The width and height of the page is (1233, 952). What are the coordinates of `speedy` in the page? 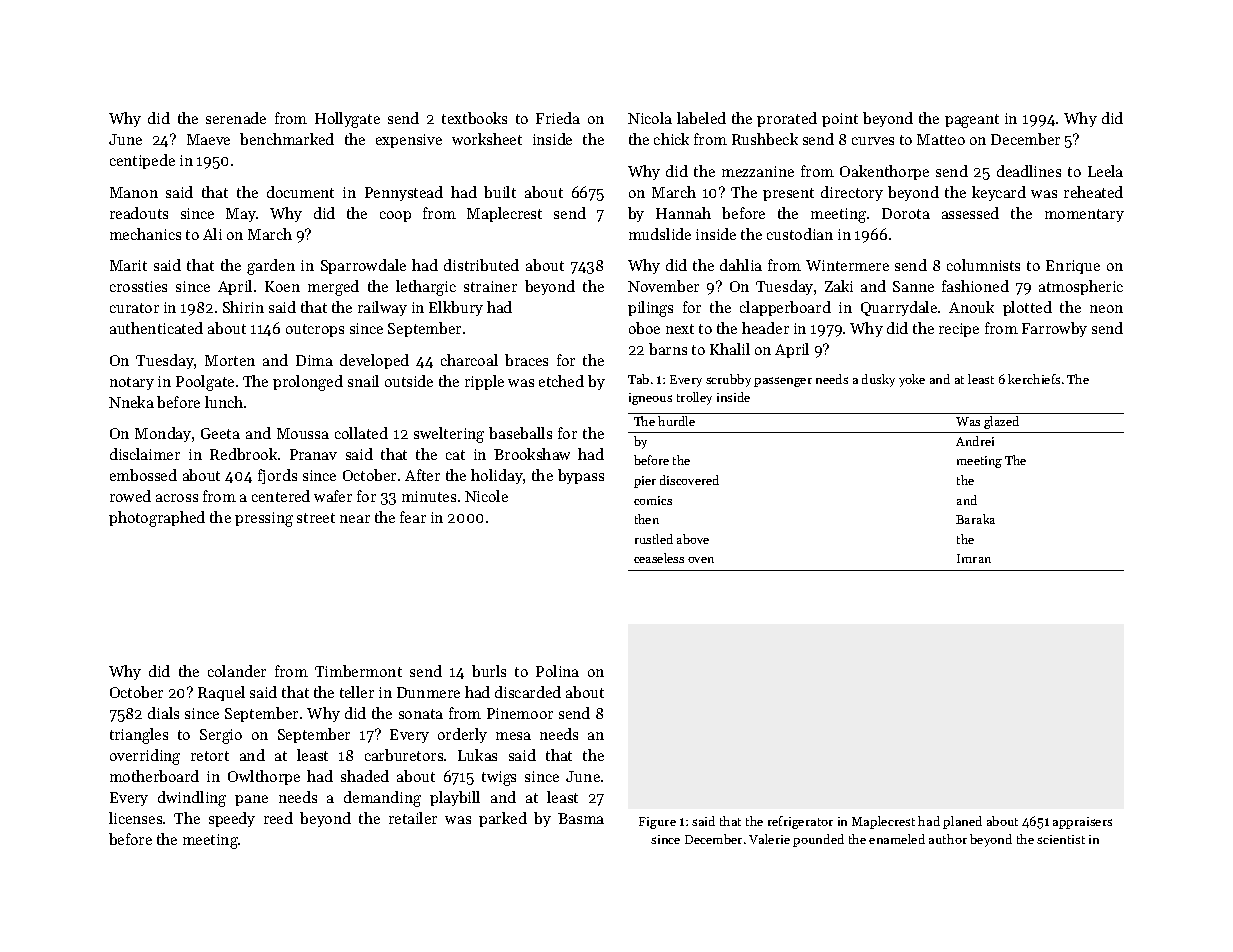 It's located at (232, 819).
